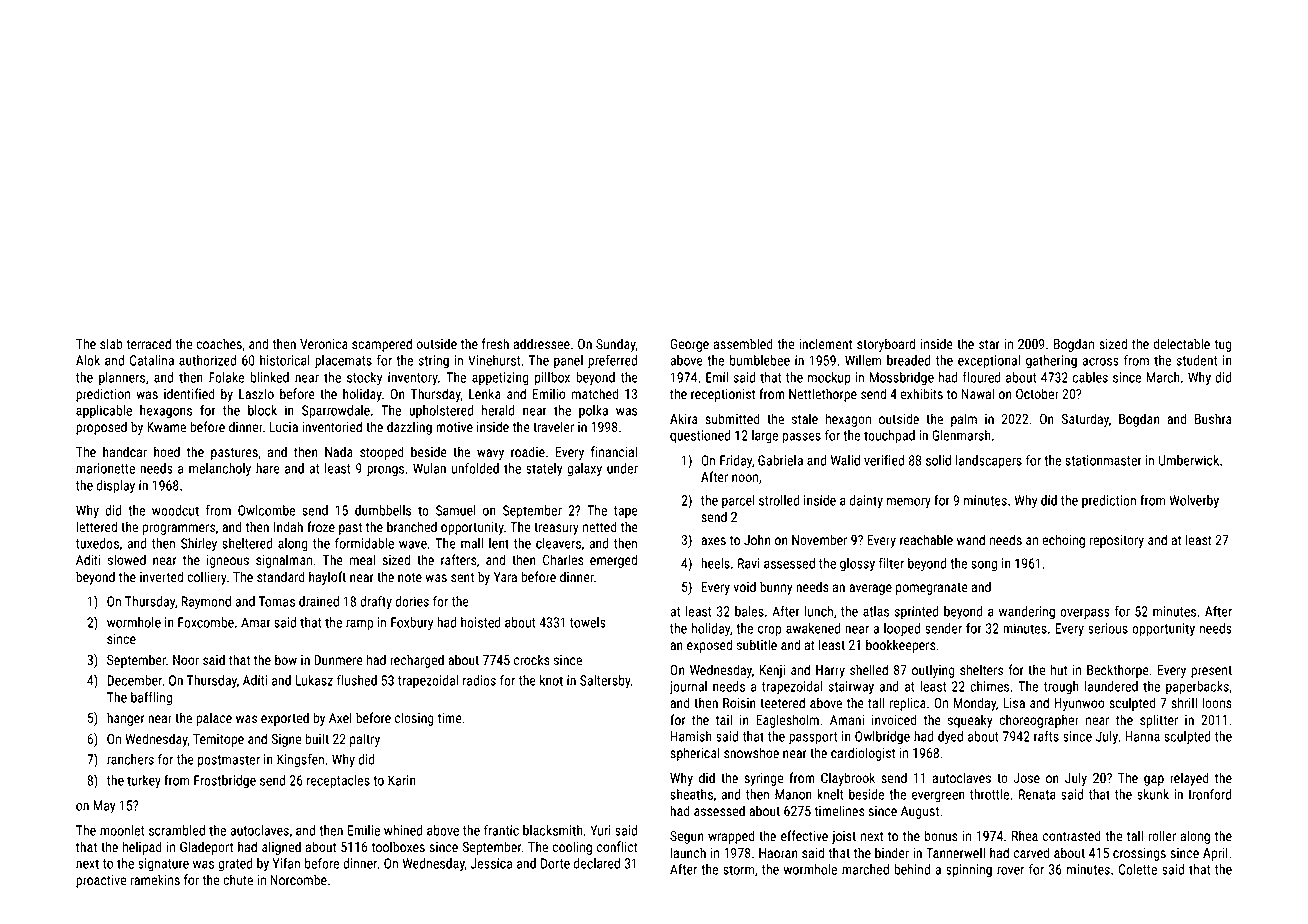 This document has height=924, width=1308. I want to click on December, so click(134, 680).
